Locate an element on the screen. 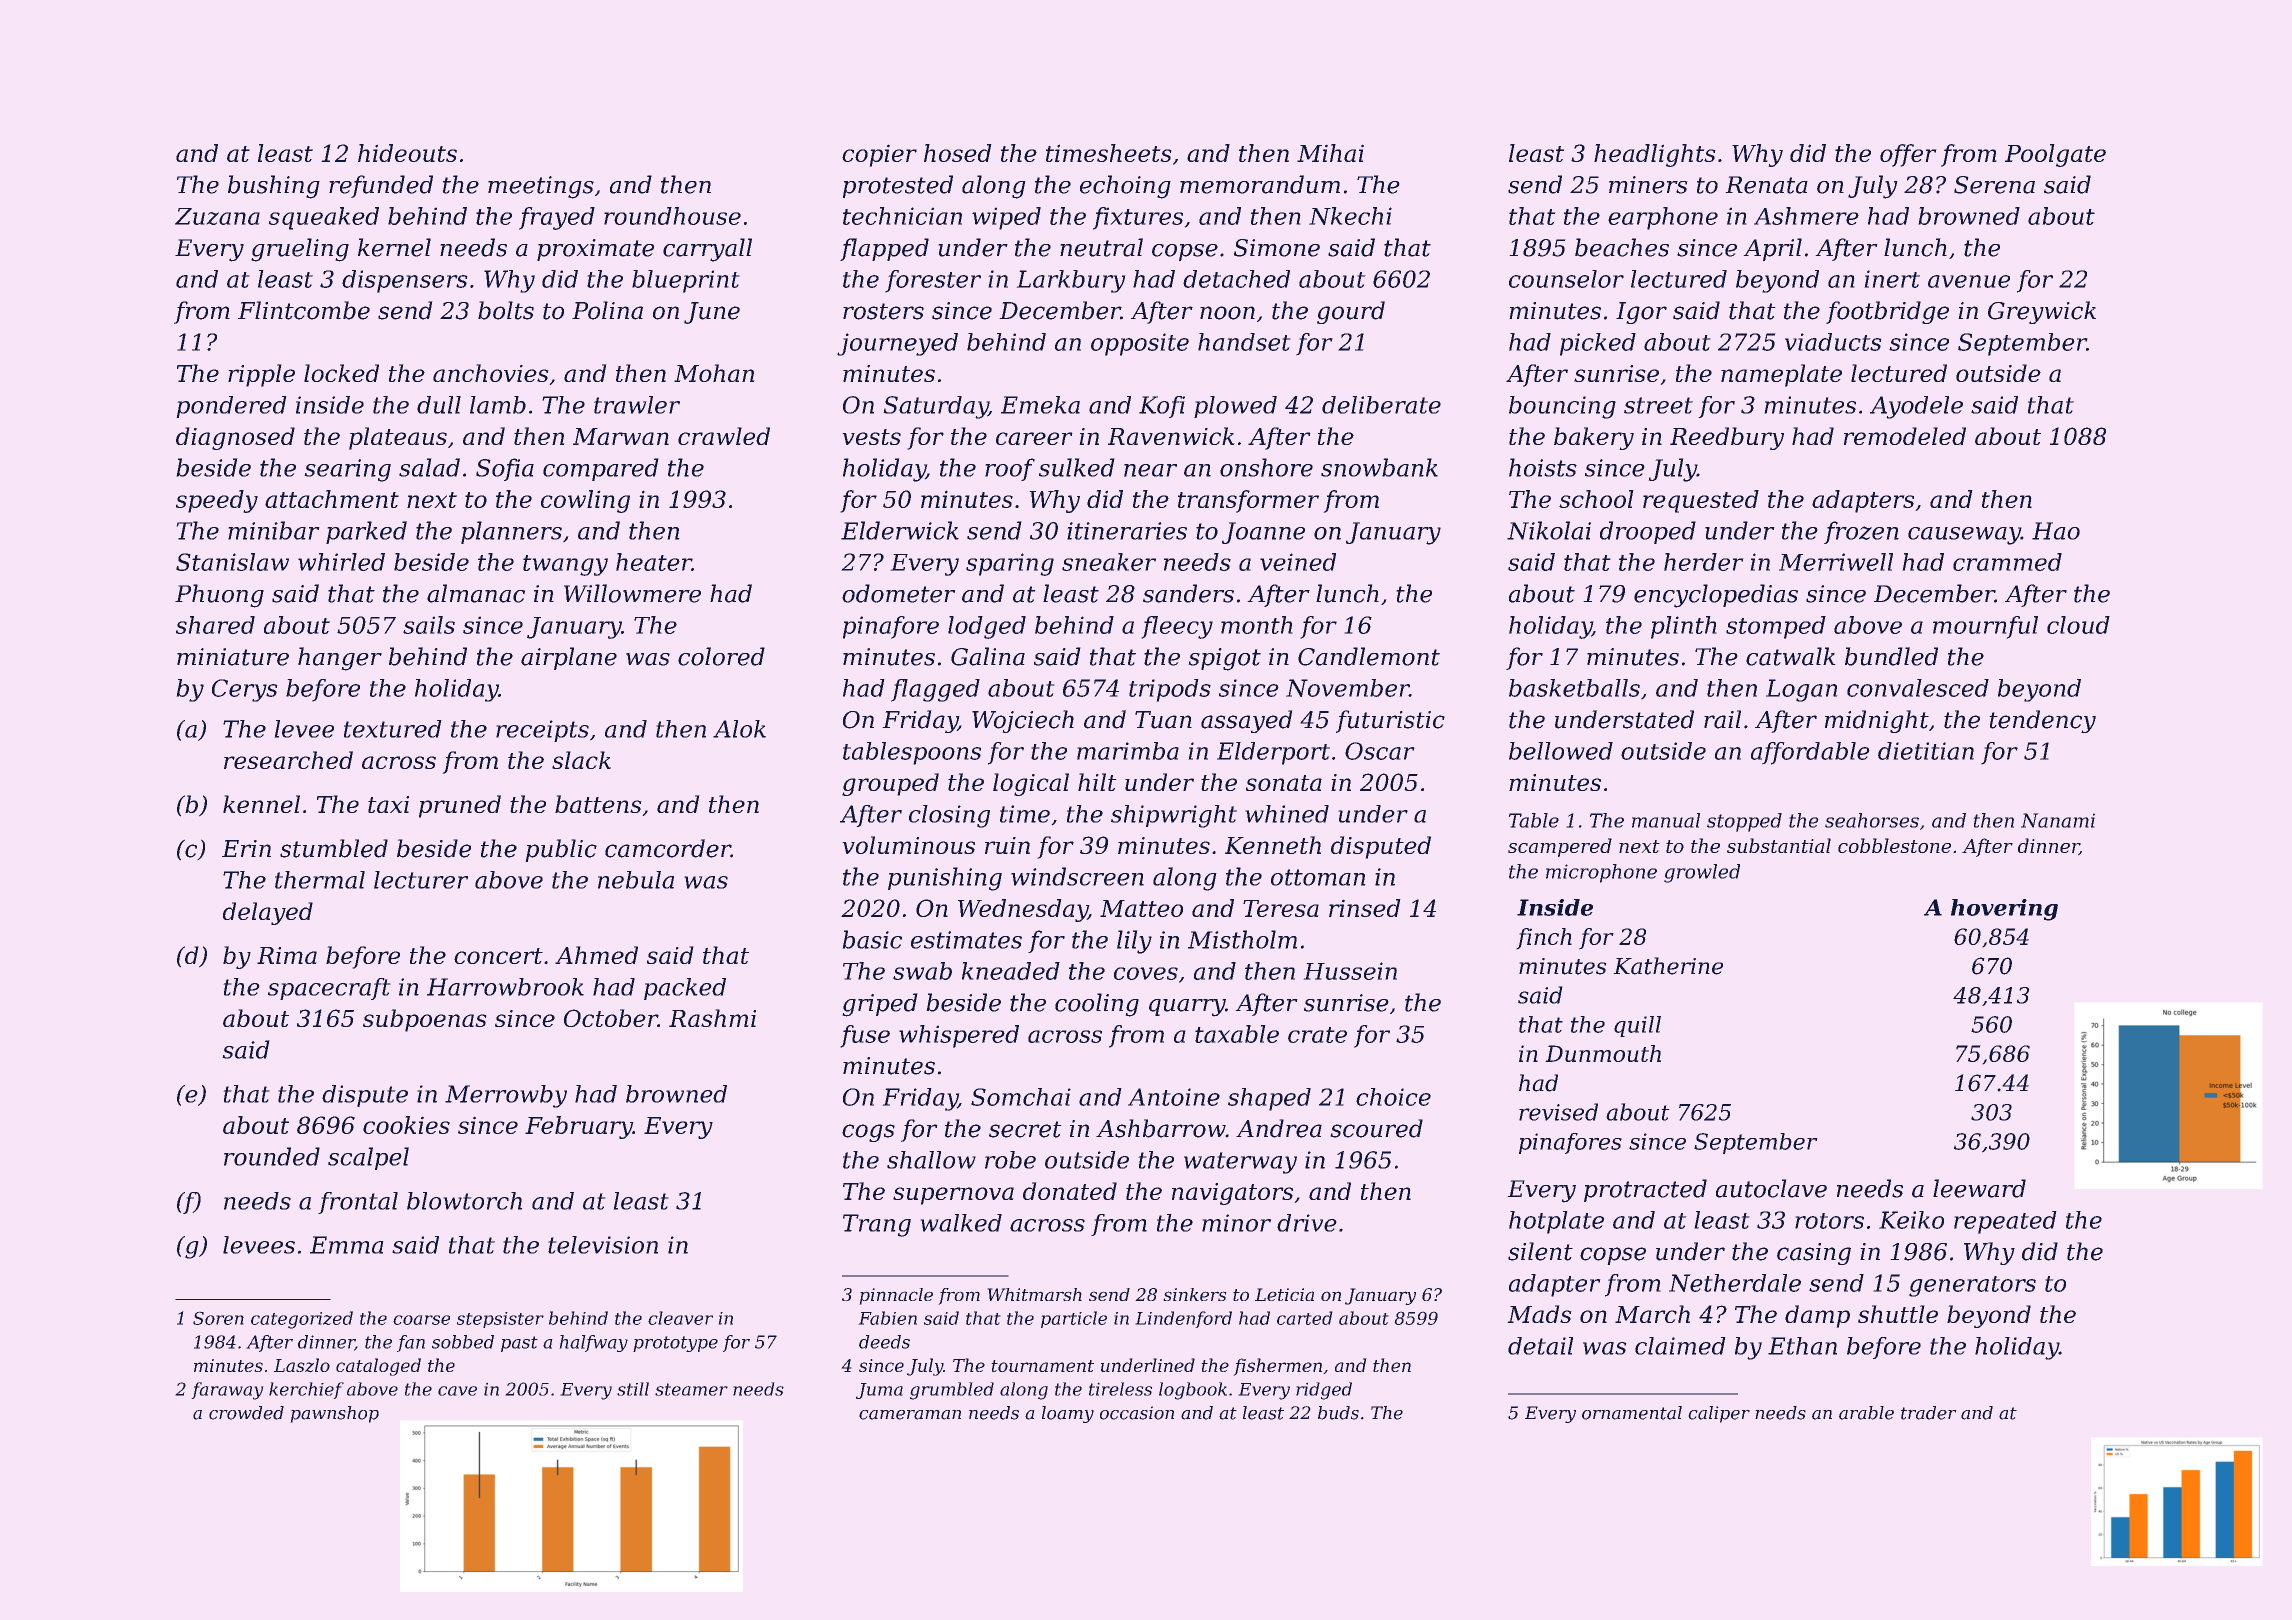 This screenshot has width=2292, height=1620. cowling is located at coordinates (585, 501).
